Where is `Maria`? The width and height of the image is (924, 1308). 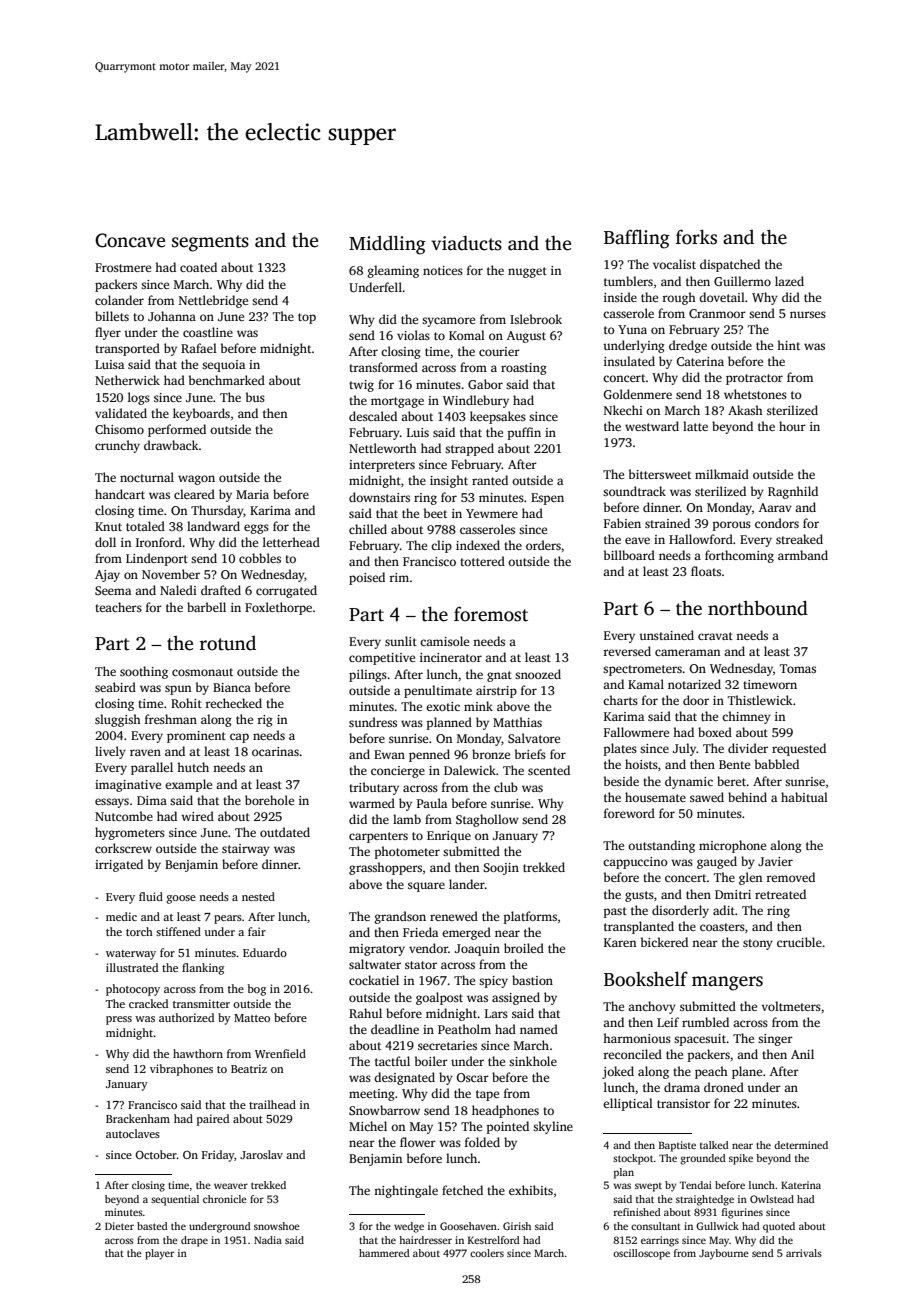 Maria is located at coordinates (252, 494).
